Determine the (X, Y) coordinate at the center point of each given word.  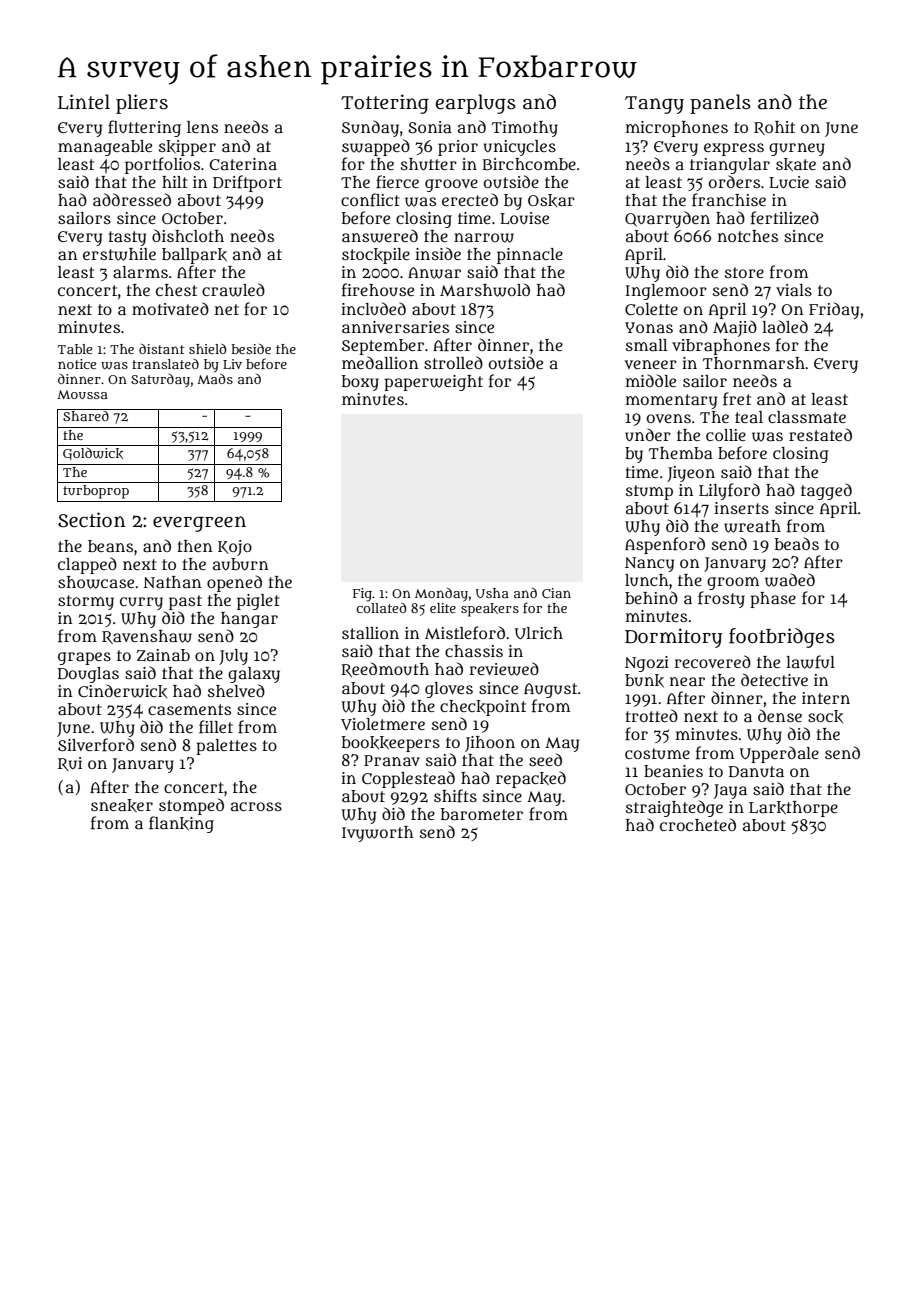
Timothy (525, 129)
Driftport (247, 183)
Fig (362, 595)
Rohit (774, 128)
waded (790, 580)
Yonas (649, 327)
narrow (484, 238)
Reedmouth (385, 669)
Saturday (160, 381)
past (185, 602)
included (373, 309)
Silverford (96, 745)
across (256, 806)
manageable (105, 148)
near (687, 681)
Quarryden (667, 219)
